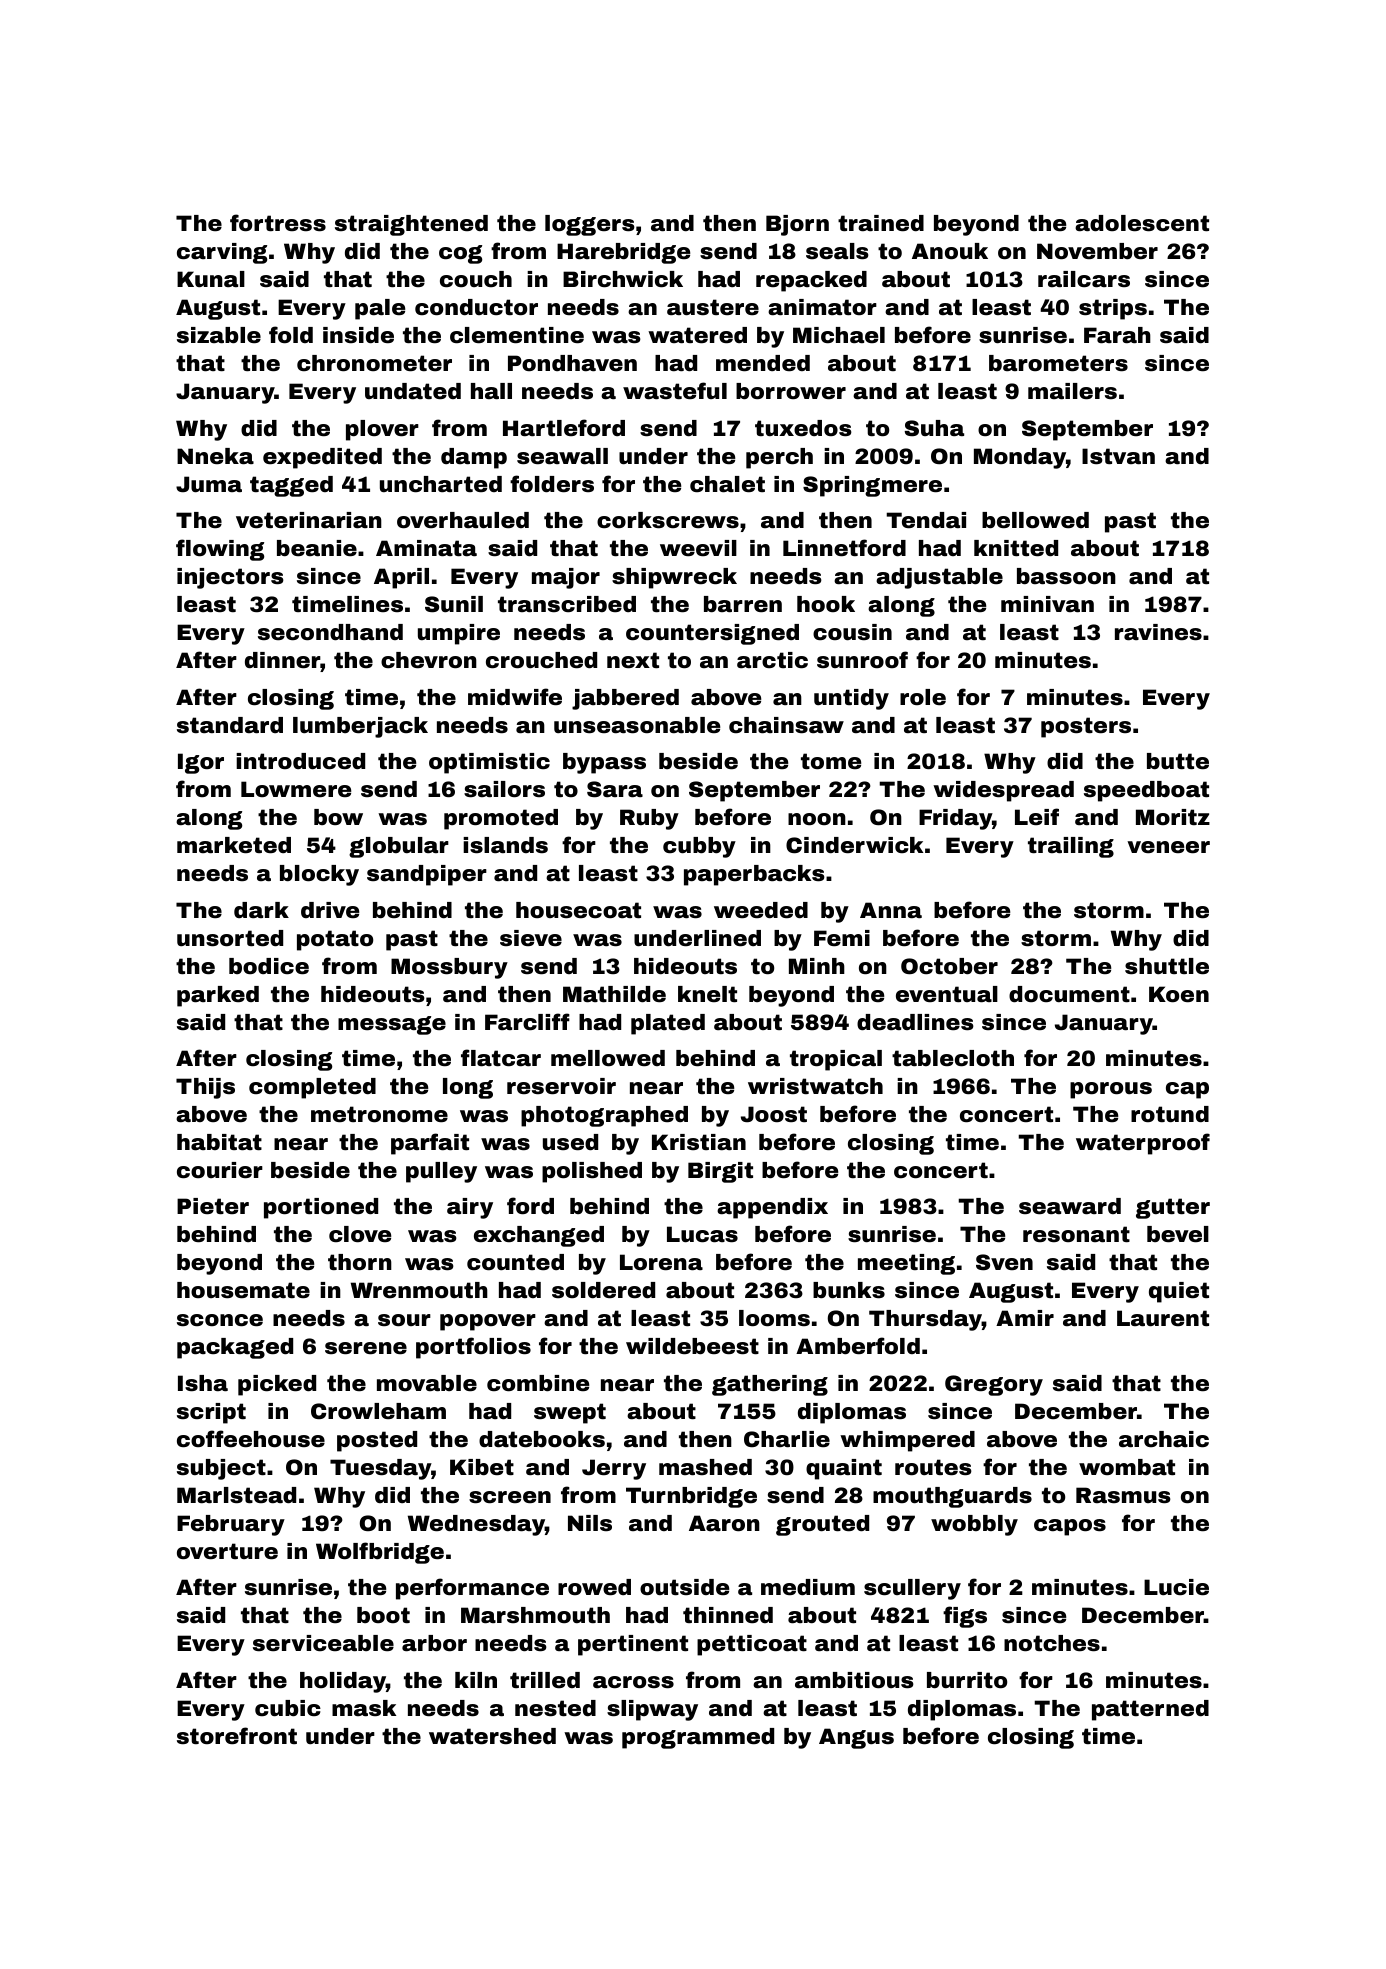 This page has height=1969, width=1386. Describe the element at coordinates (592, 1172) in the page. I see `polished` at that location.
